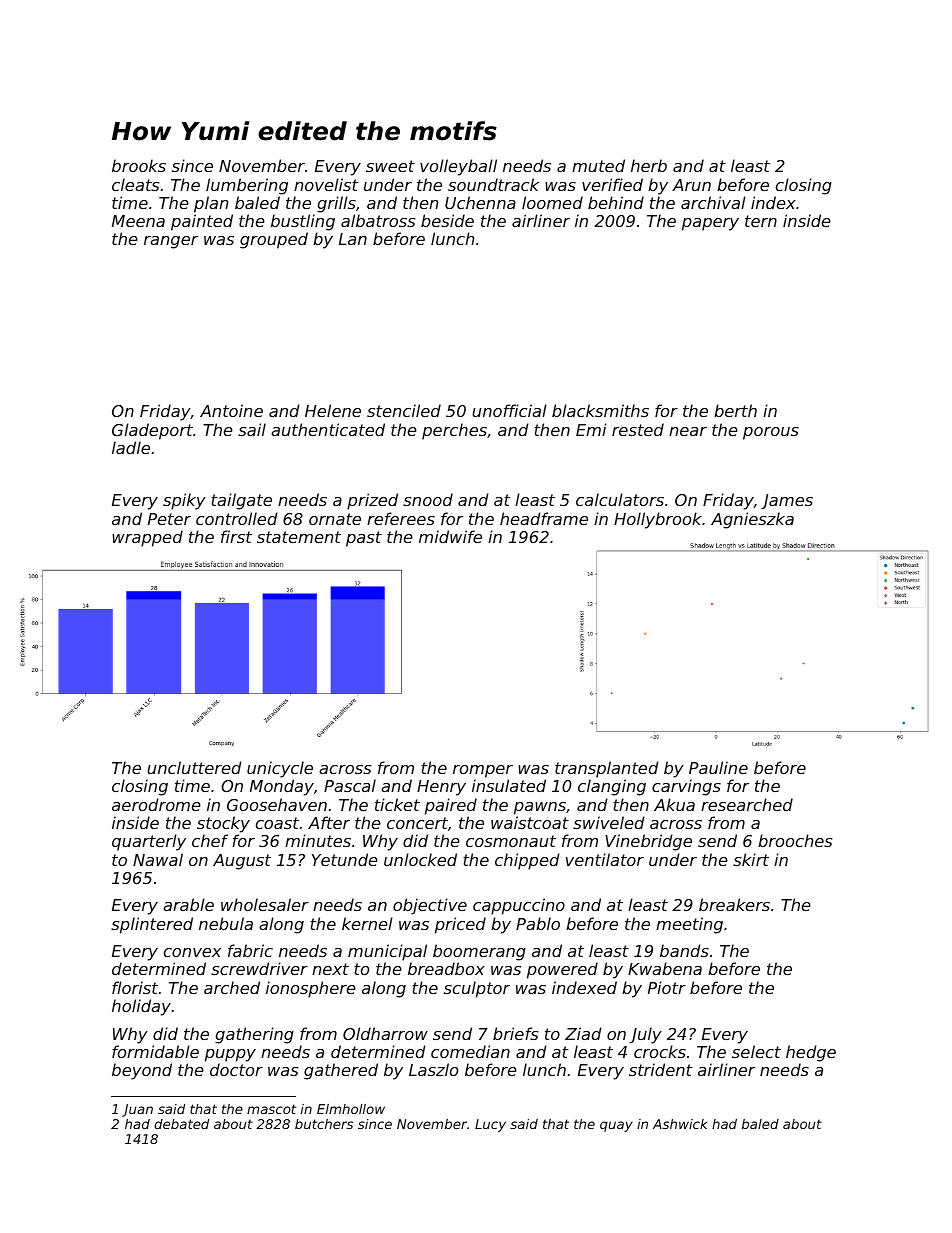 The image size is (952, 1233). I want to click on uncluttered, so click(194, 767).
